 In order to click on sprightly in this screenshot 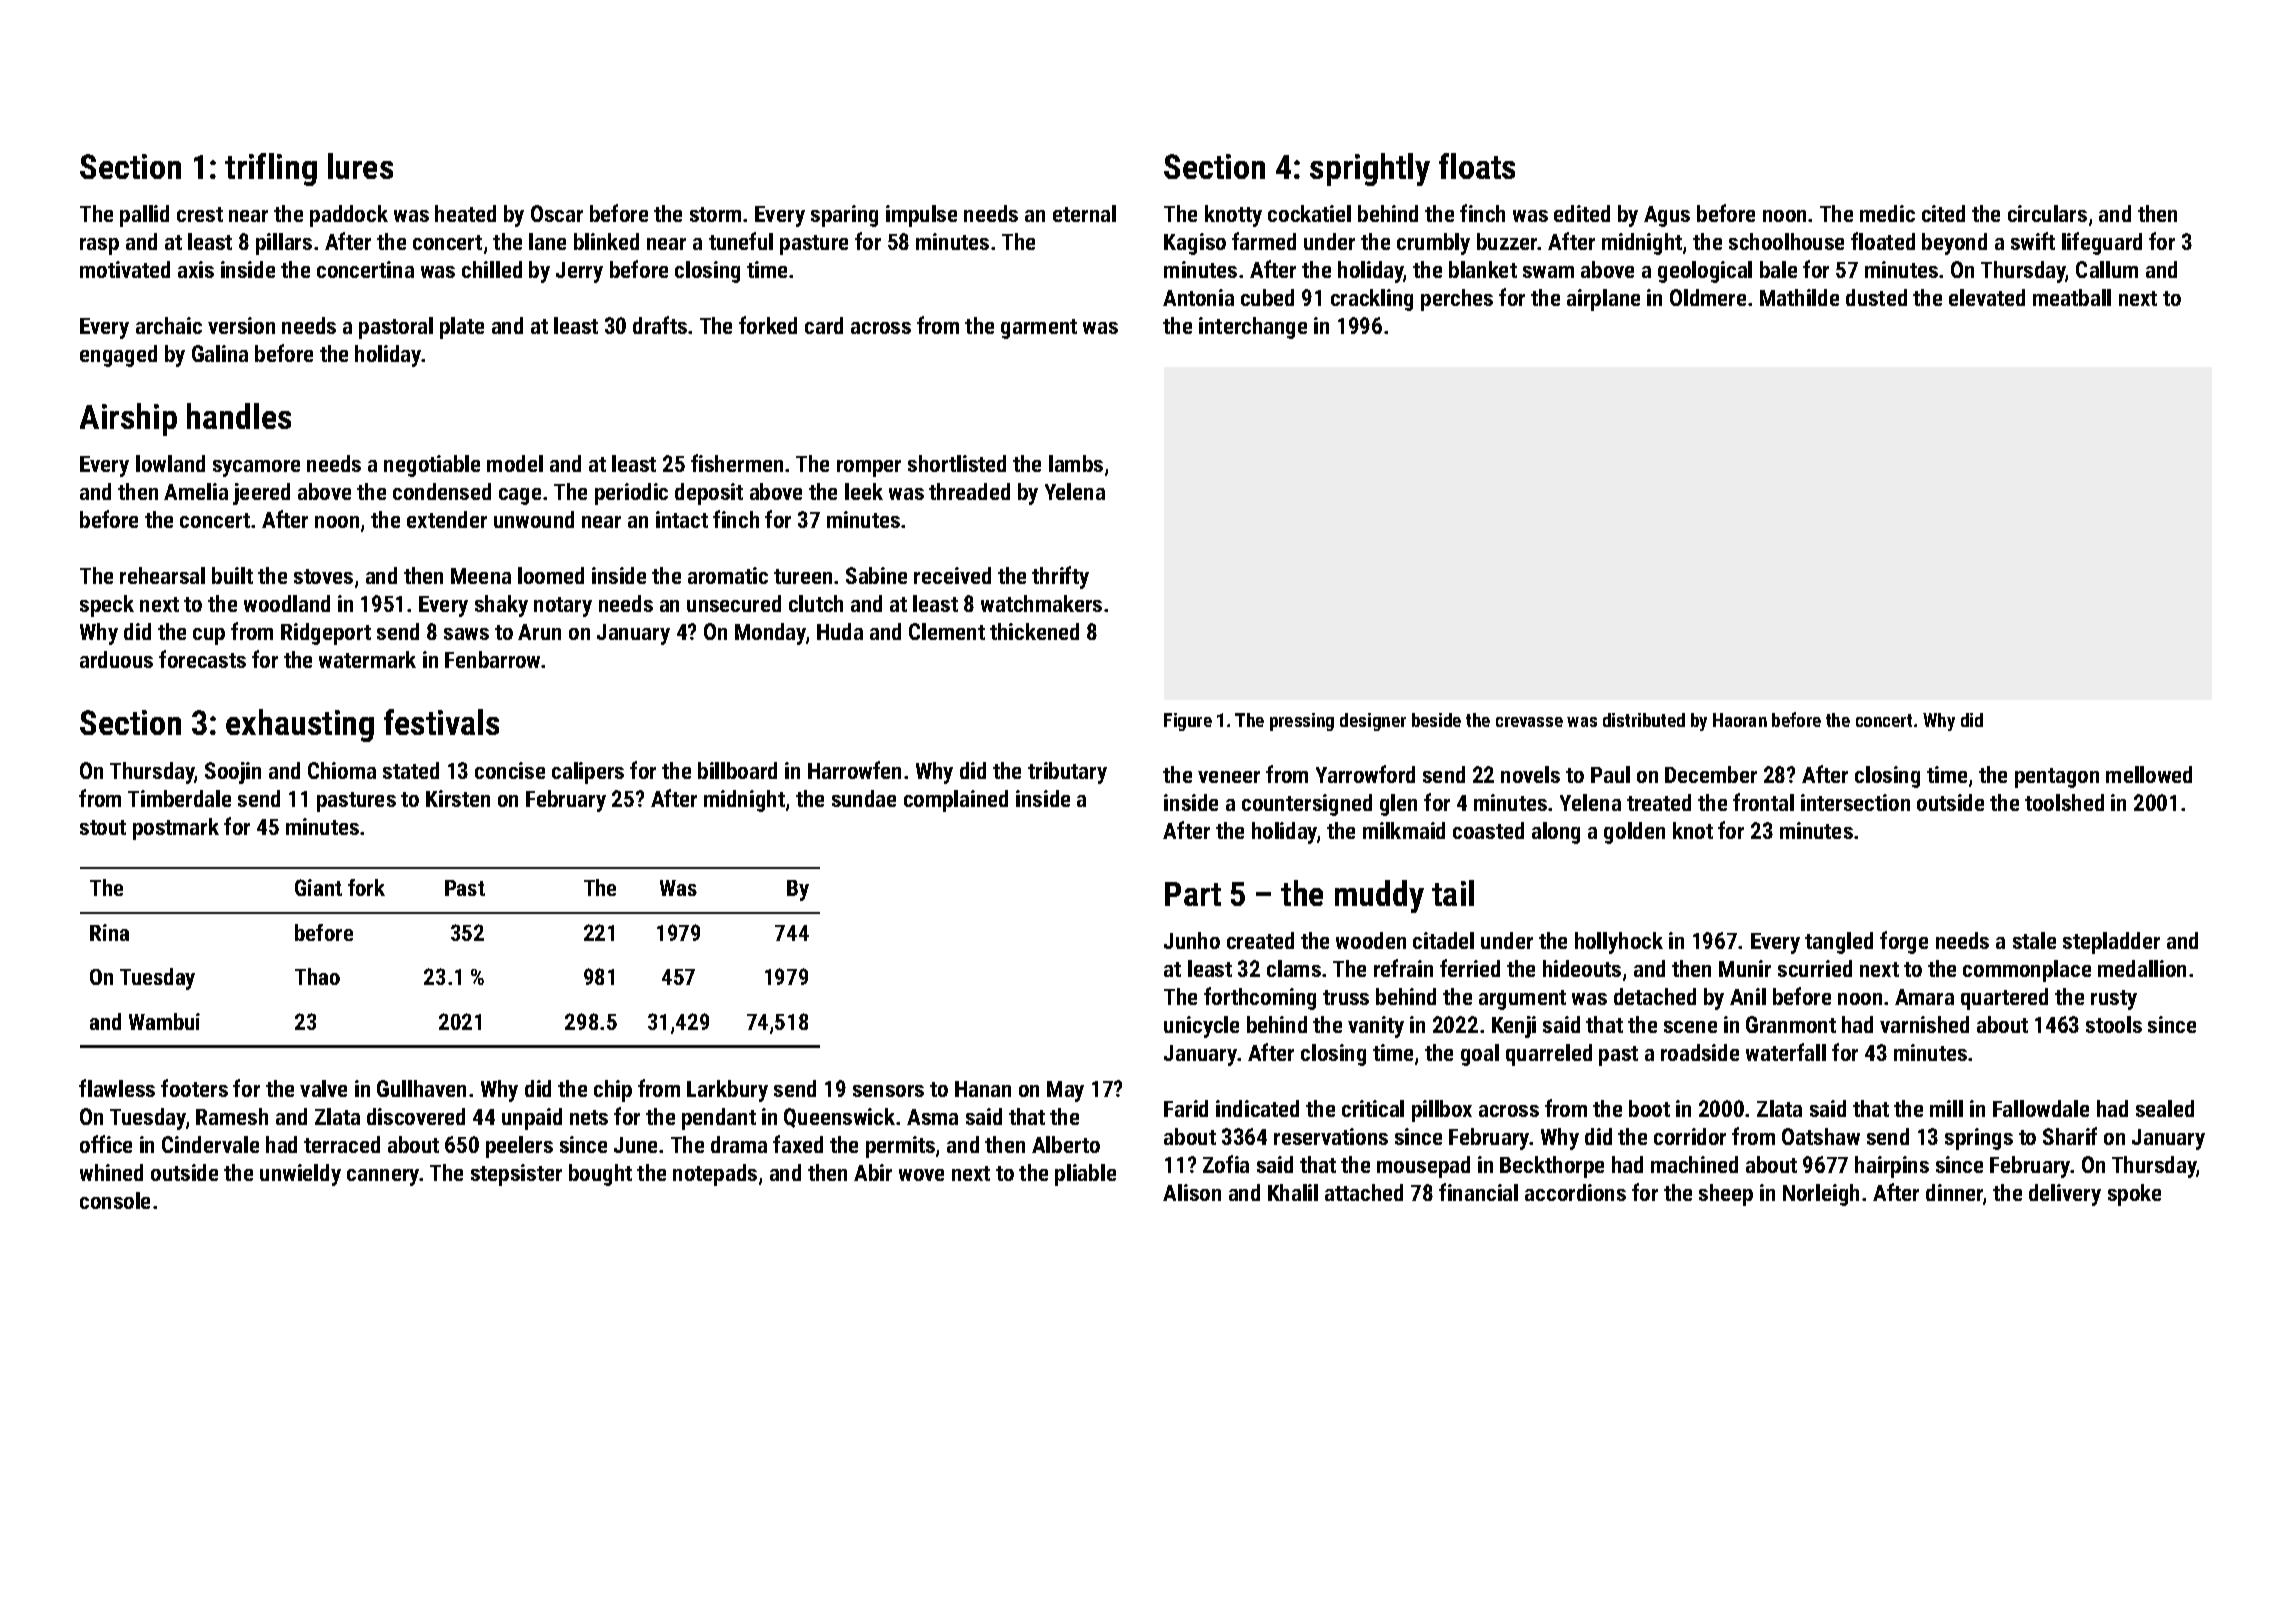, I will do `click(1370, 169)`.
